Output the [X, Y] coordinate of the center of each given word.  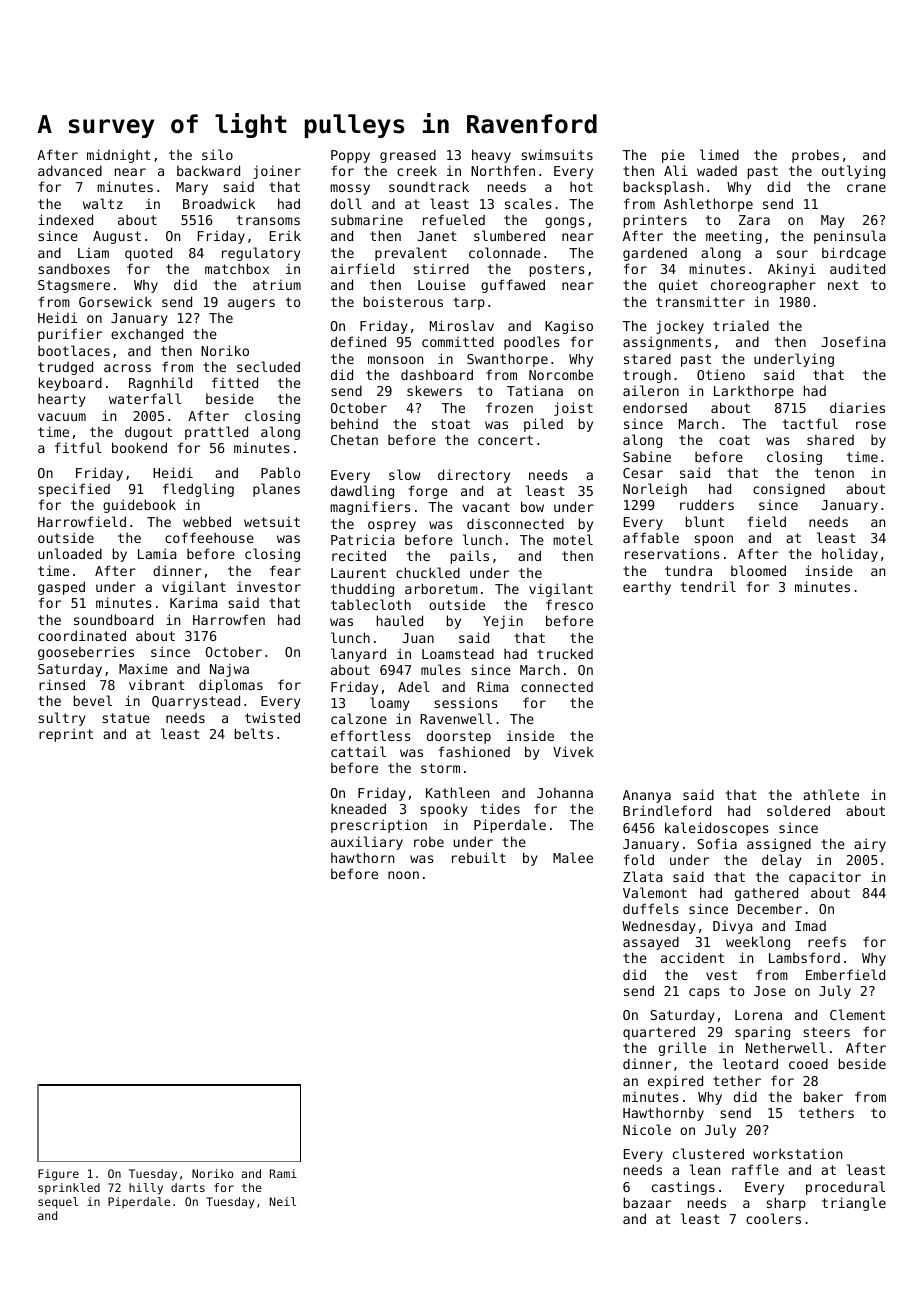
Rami [283, 1173]
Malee [573, 857]
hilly [146, 1189]
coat [734, 440]
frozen [509, 407]
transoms [268, 220]
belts [254, 733]
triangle [854, 1204]
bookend [139, 447]
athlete [831, 794]
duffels [651, 908]
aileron [651, 390]
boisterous [403, 301]
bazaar [647, 1202]
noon [403, 875]
